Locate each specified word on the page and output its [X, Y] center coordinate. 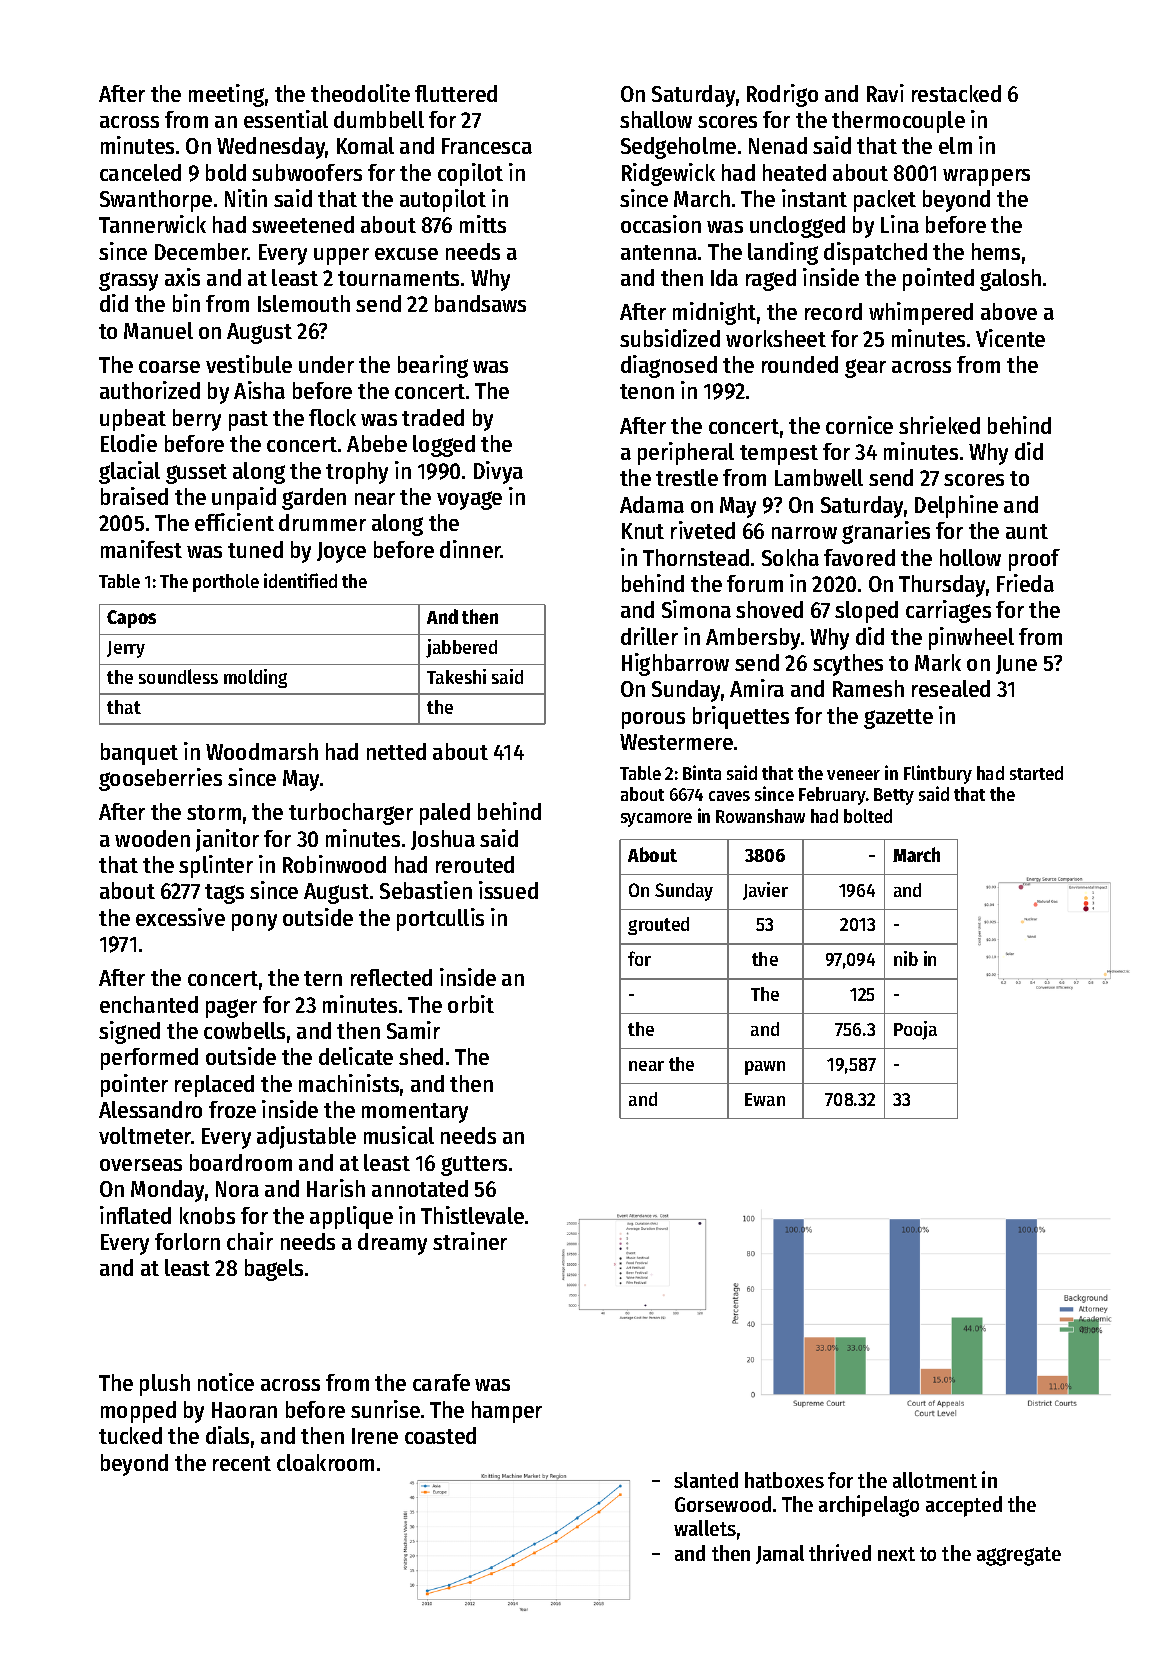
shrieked [939, 425]
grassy [128, 281]
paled [445, 814]
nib [906, 958]
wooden [152, 838]
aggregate [1019, 1556]
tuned [255, 549]
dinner [470, 549]
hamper [507, 1412]
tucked [130, 1435]
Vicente [1010, 338]
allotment [935, 1480]
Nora [237, 1189]
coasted [440, 1435]
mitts [483, 224]
